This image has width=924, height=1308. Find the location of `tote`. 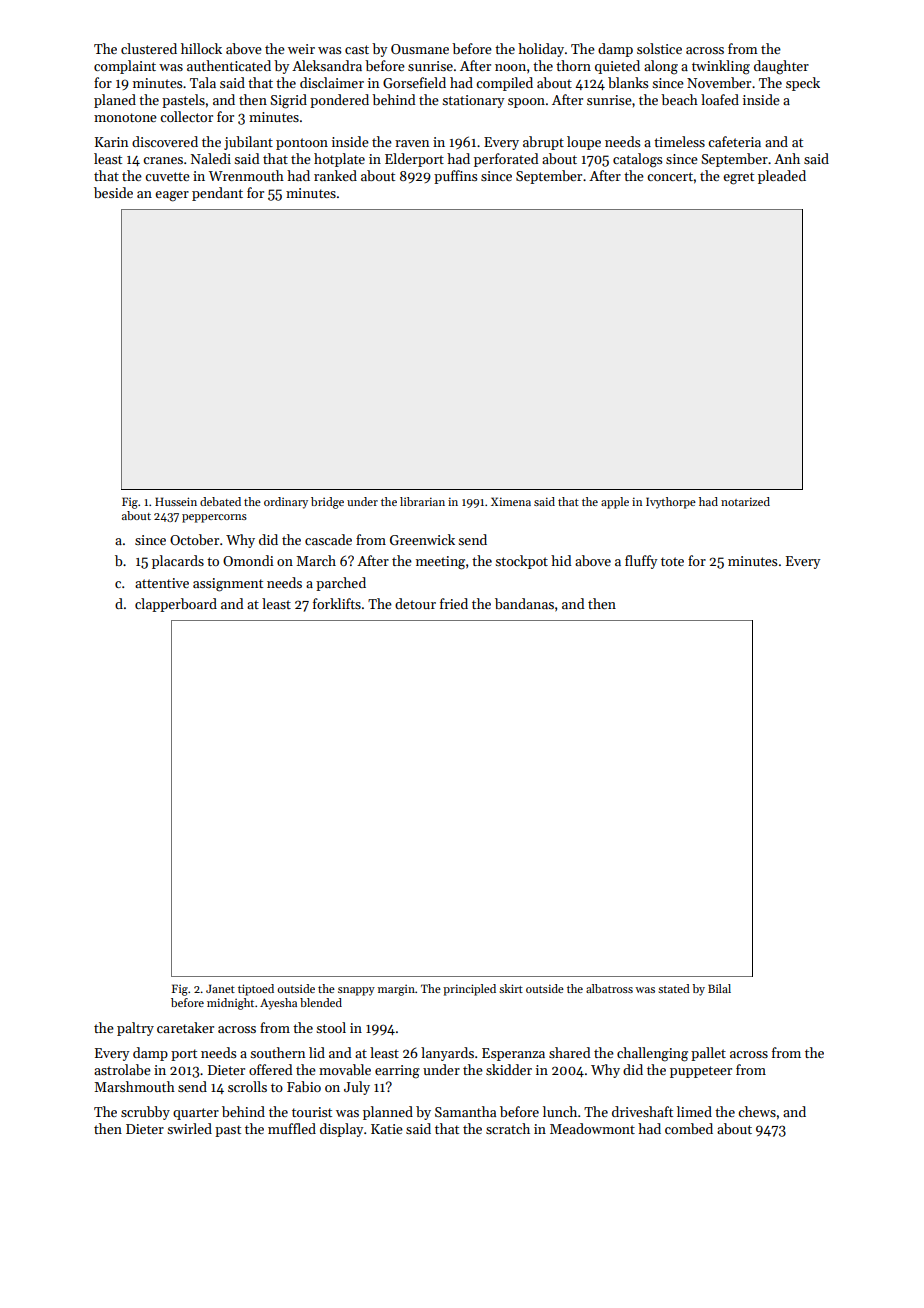

tote is located at coordinates (672, 561).
